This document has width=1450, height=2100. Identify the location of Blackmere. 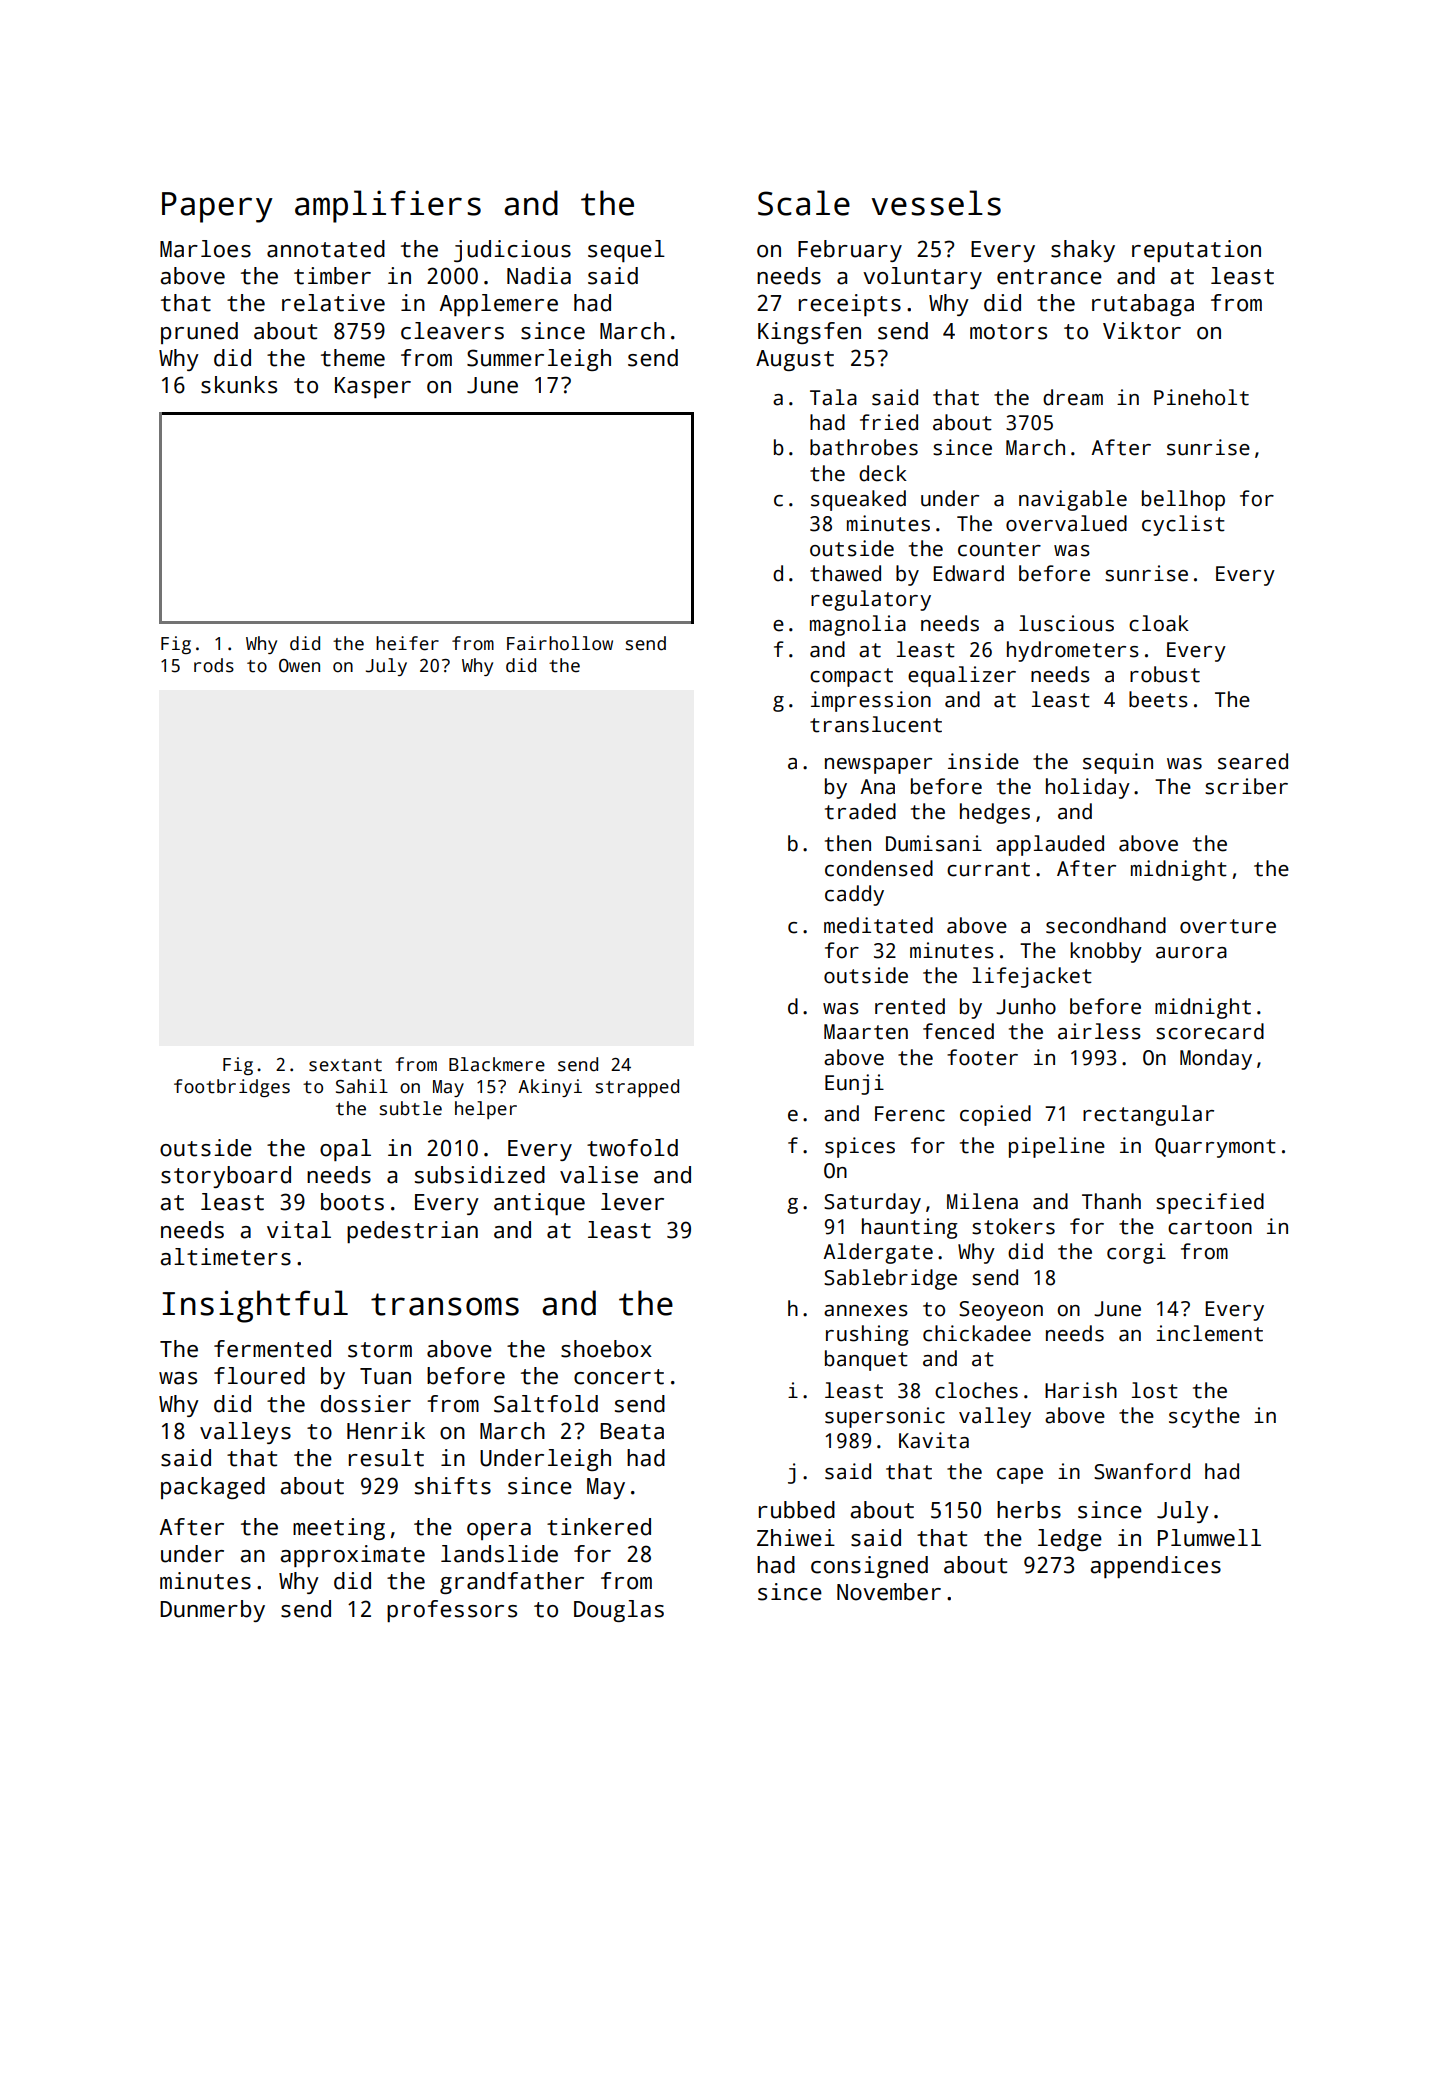
(497, 1064).
